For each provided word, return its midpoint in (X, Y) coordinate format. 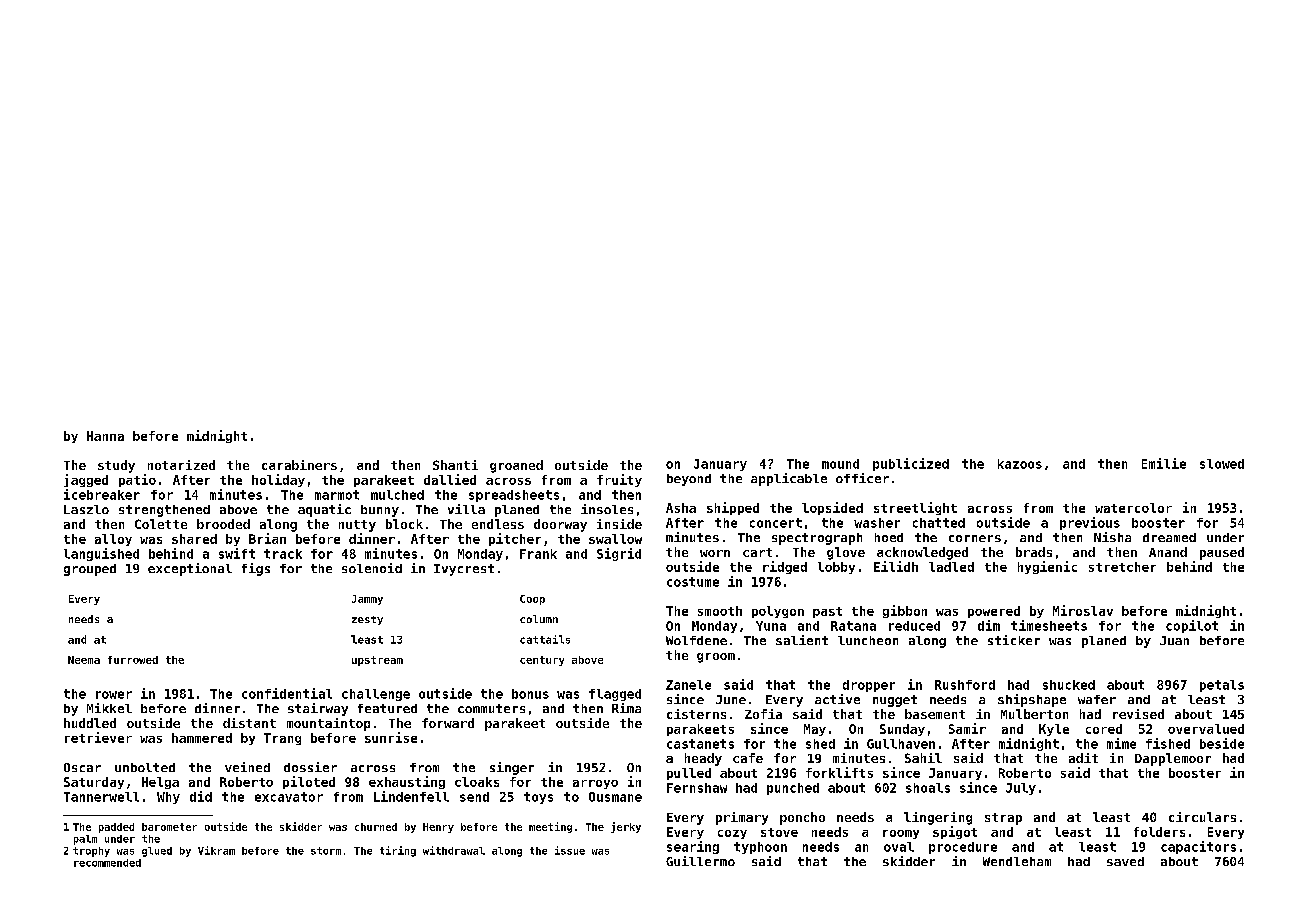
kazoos (1020, 464)
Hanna (105, 436)
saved (1125, 861)
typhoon (760, 848)
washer (877, 523)
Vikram (216, 850)
